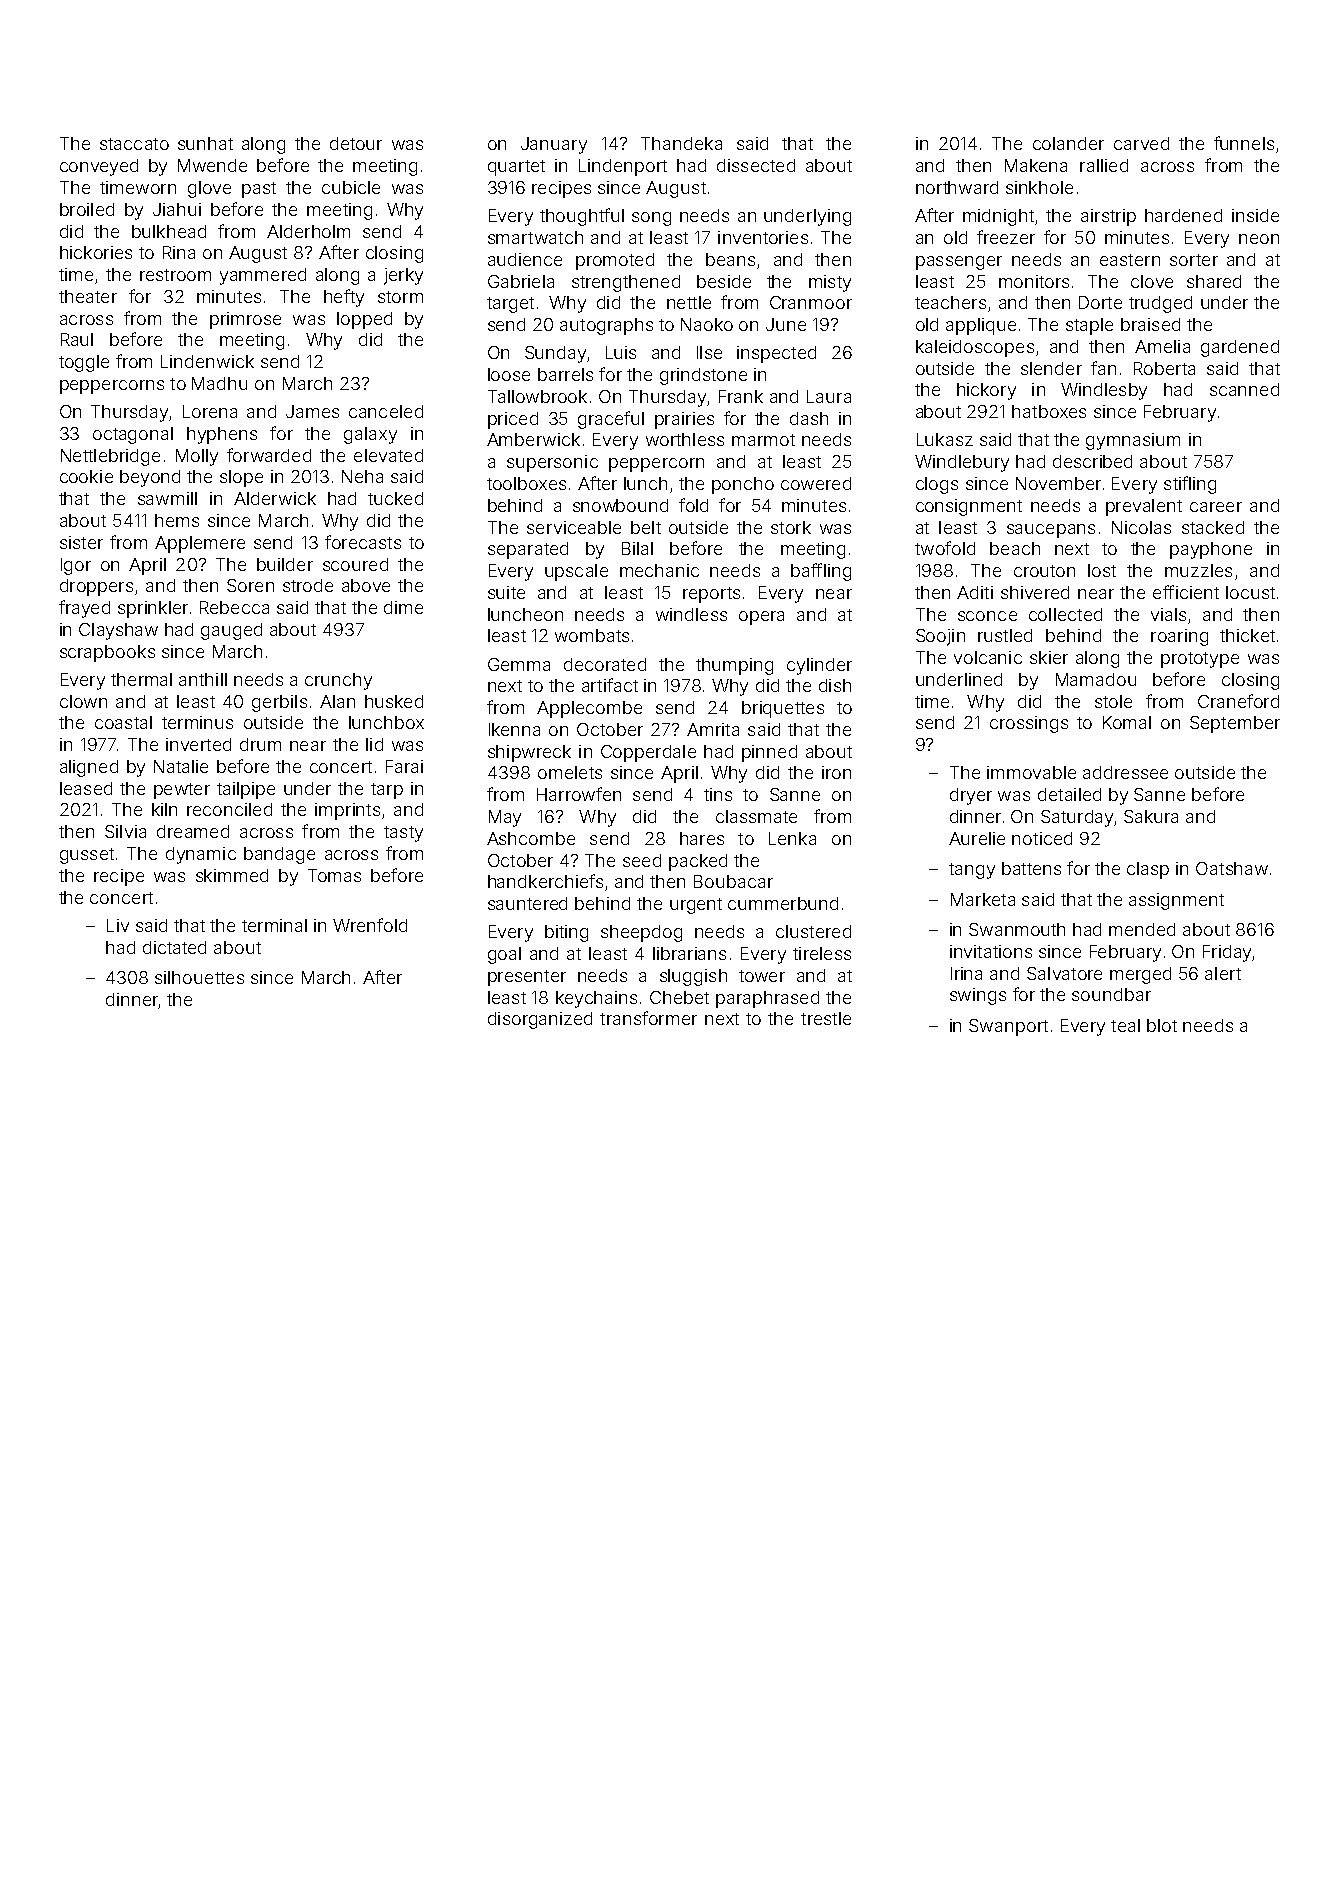 The image size is (1339, 1893). I want to click on tins, so click(718, 794).
